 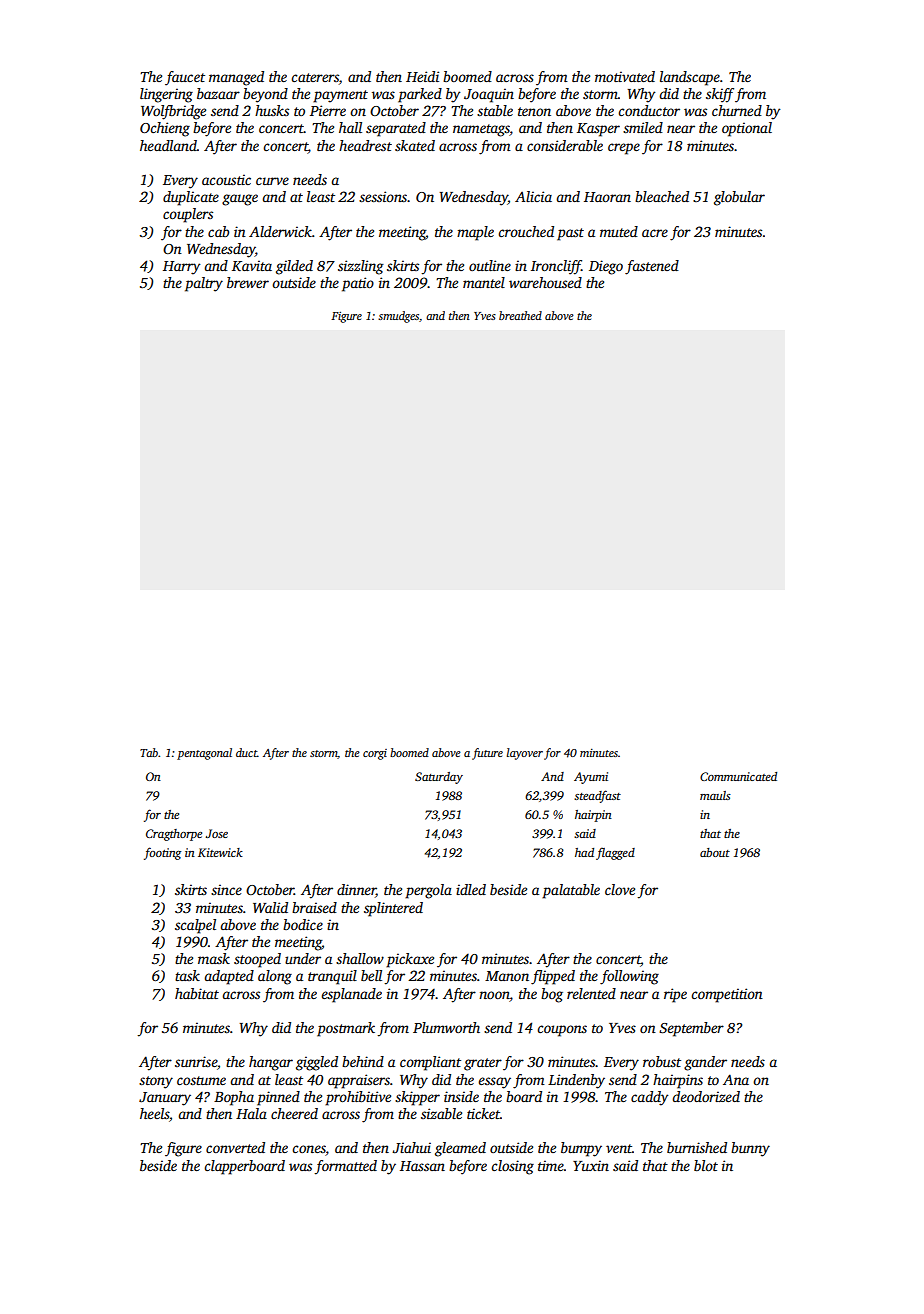 What do you see at coordinates (235, 1147) in the screenshot?
I see `converted` at bounding box center [235, 1147].
